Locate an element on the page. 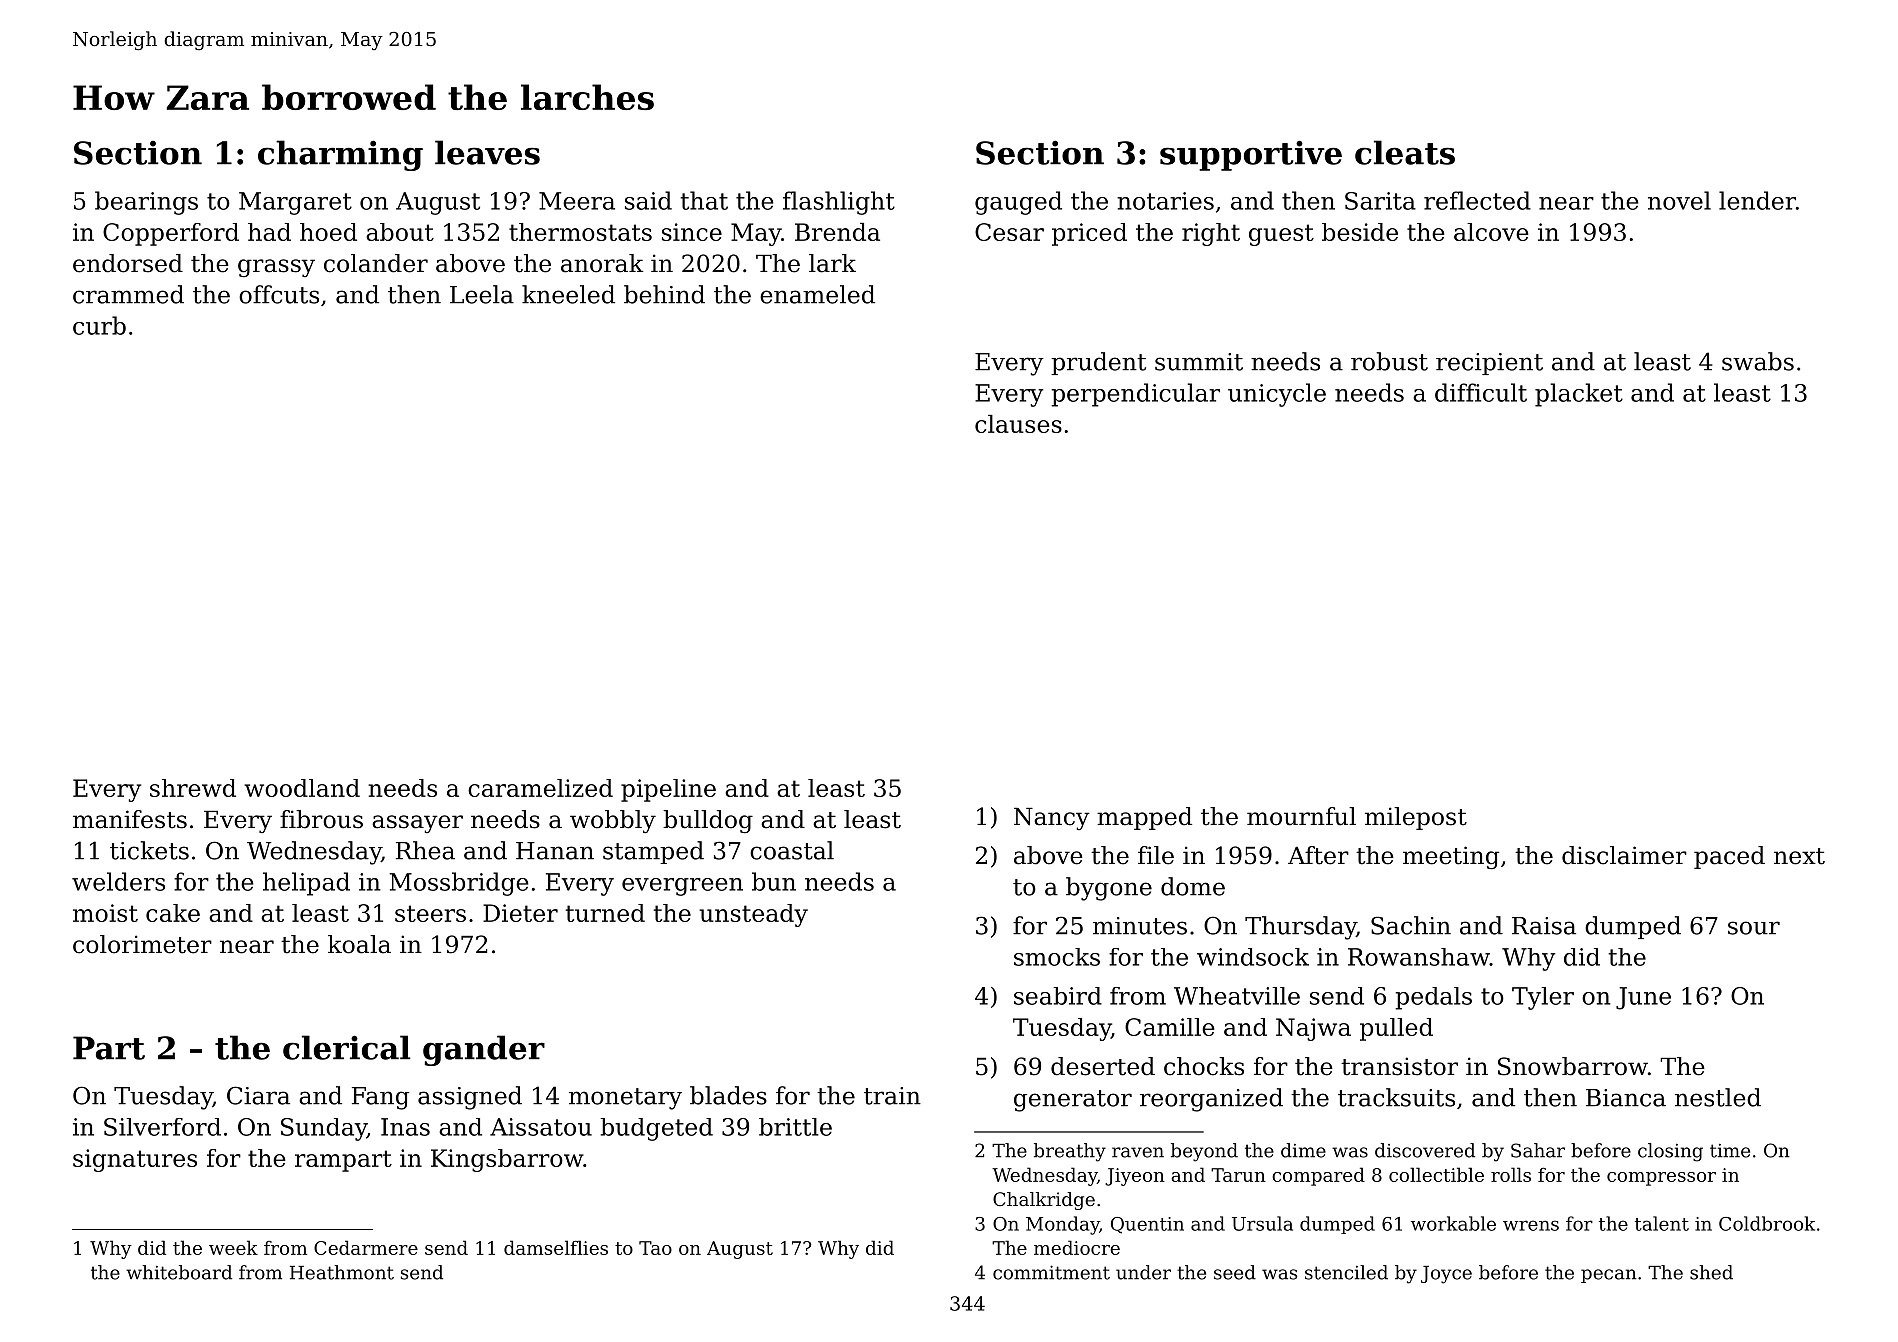 The height and width of the image is (1342, 1898). recipient is located at coordinates (1489, 364).
